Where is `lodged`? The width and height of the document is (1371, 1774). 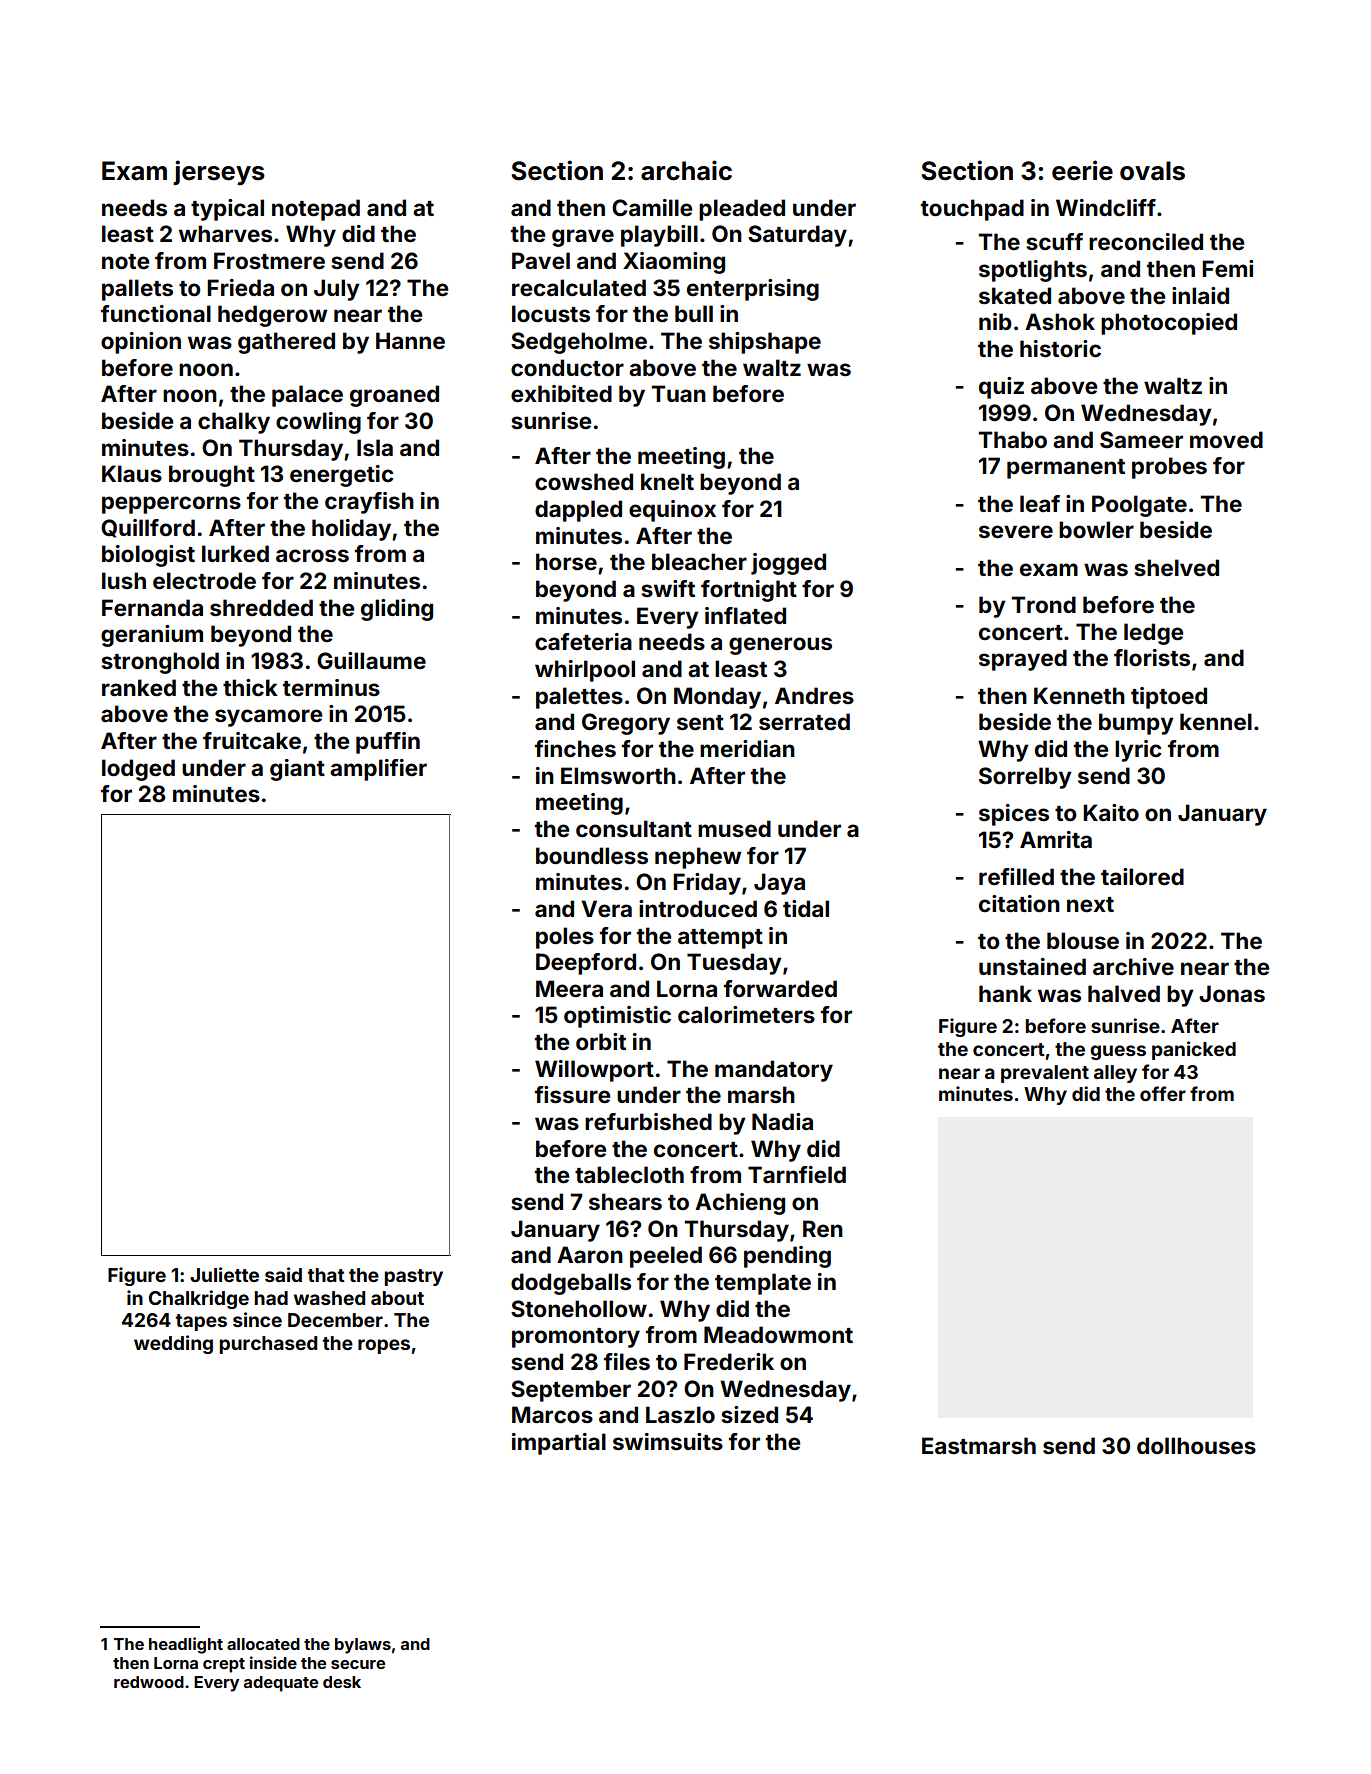 lodged is located at coordinates (138, 770).
